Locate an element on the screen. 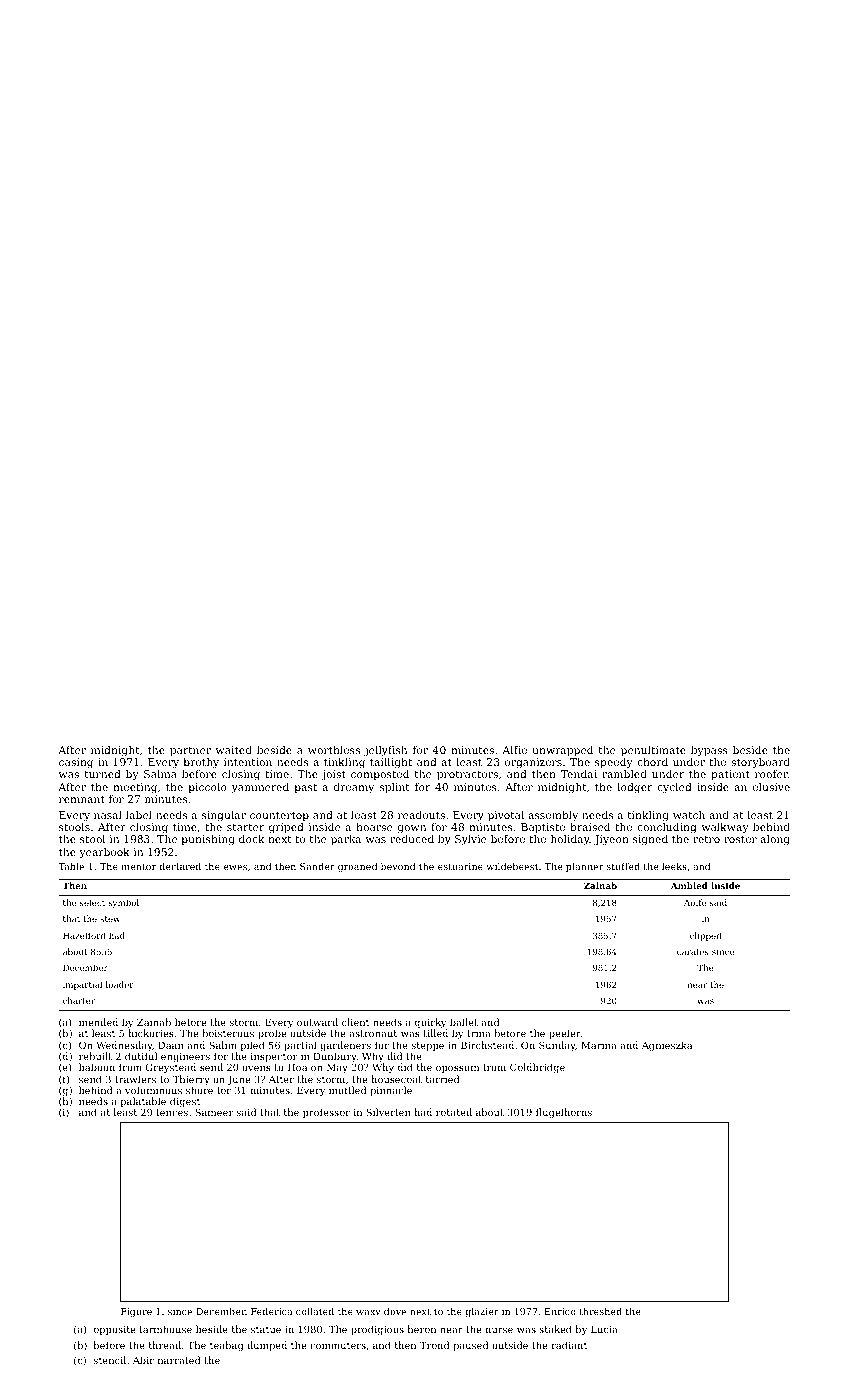  Agnieszka is located at coordinates (667, 1046).
